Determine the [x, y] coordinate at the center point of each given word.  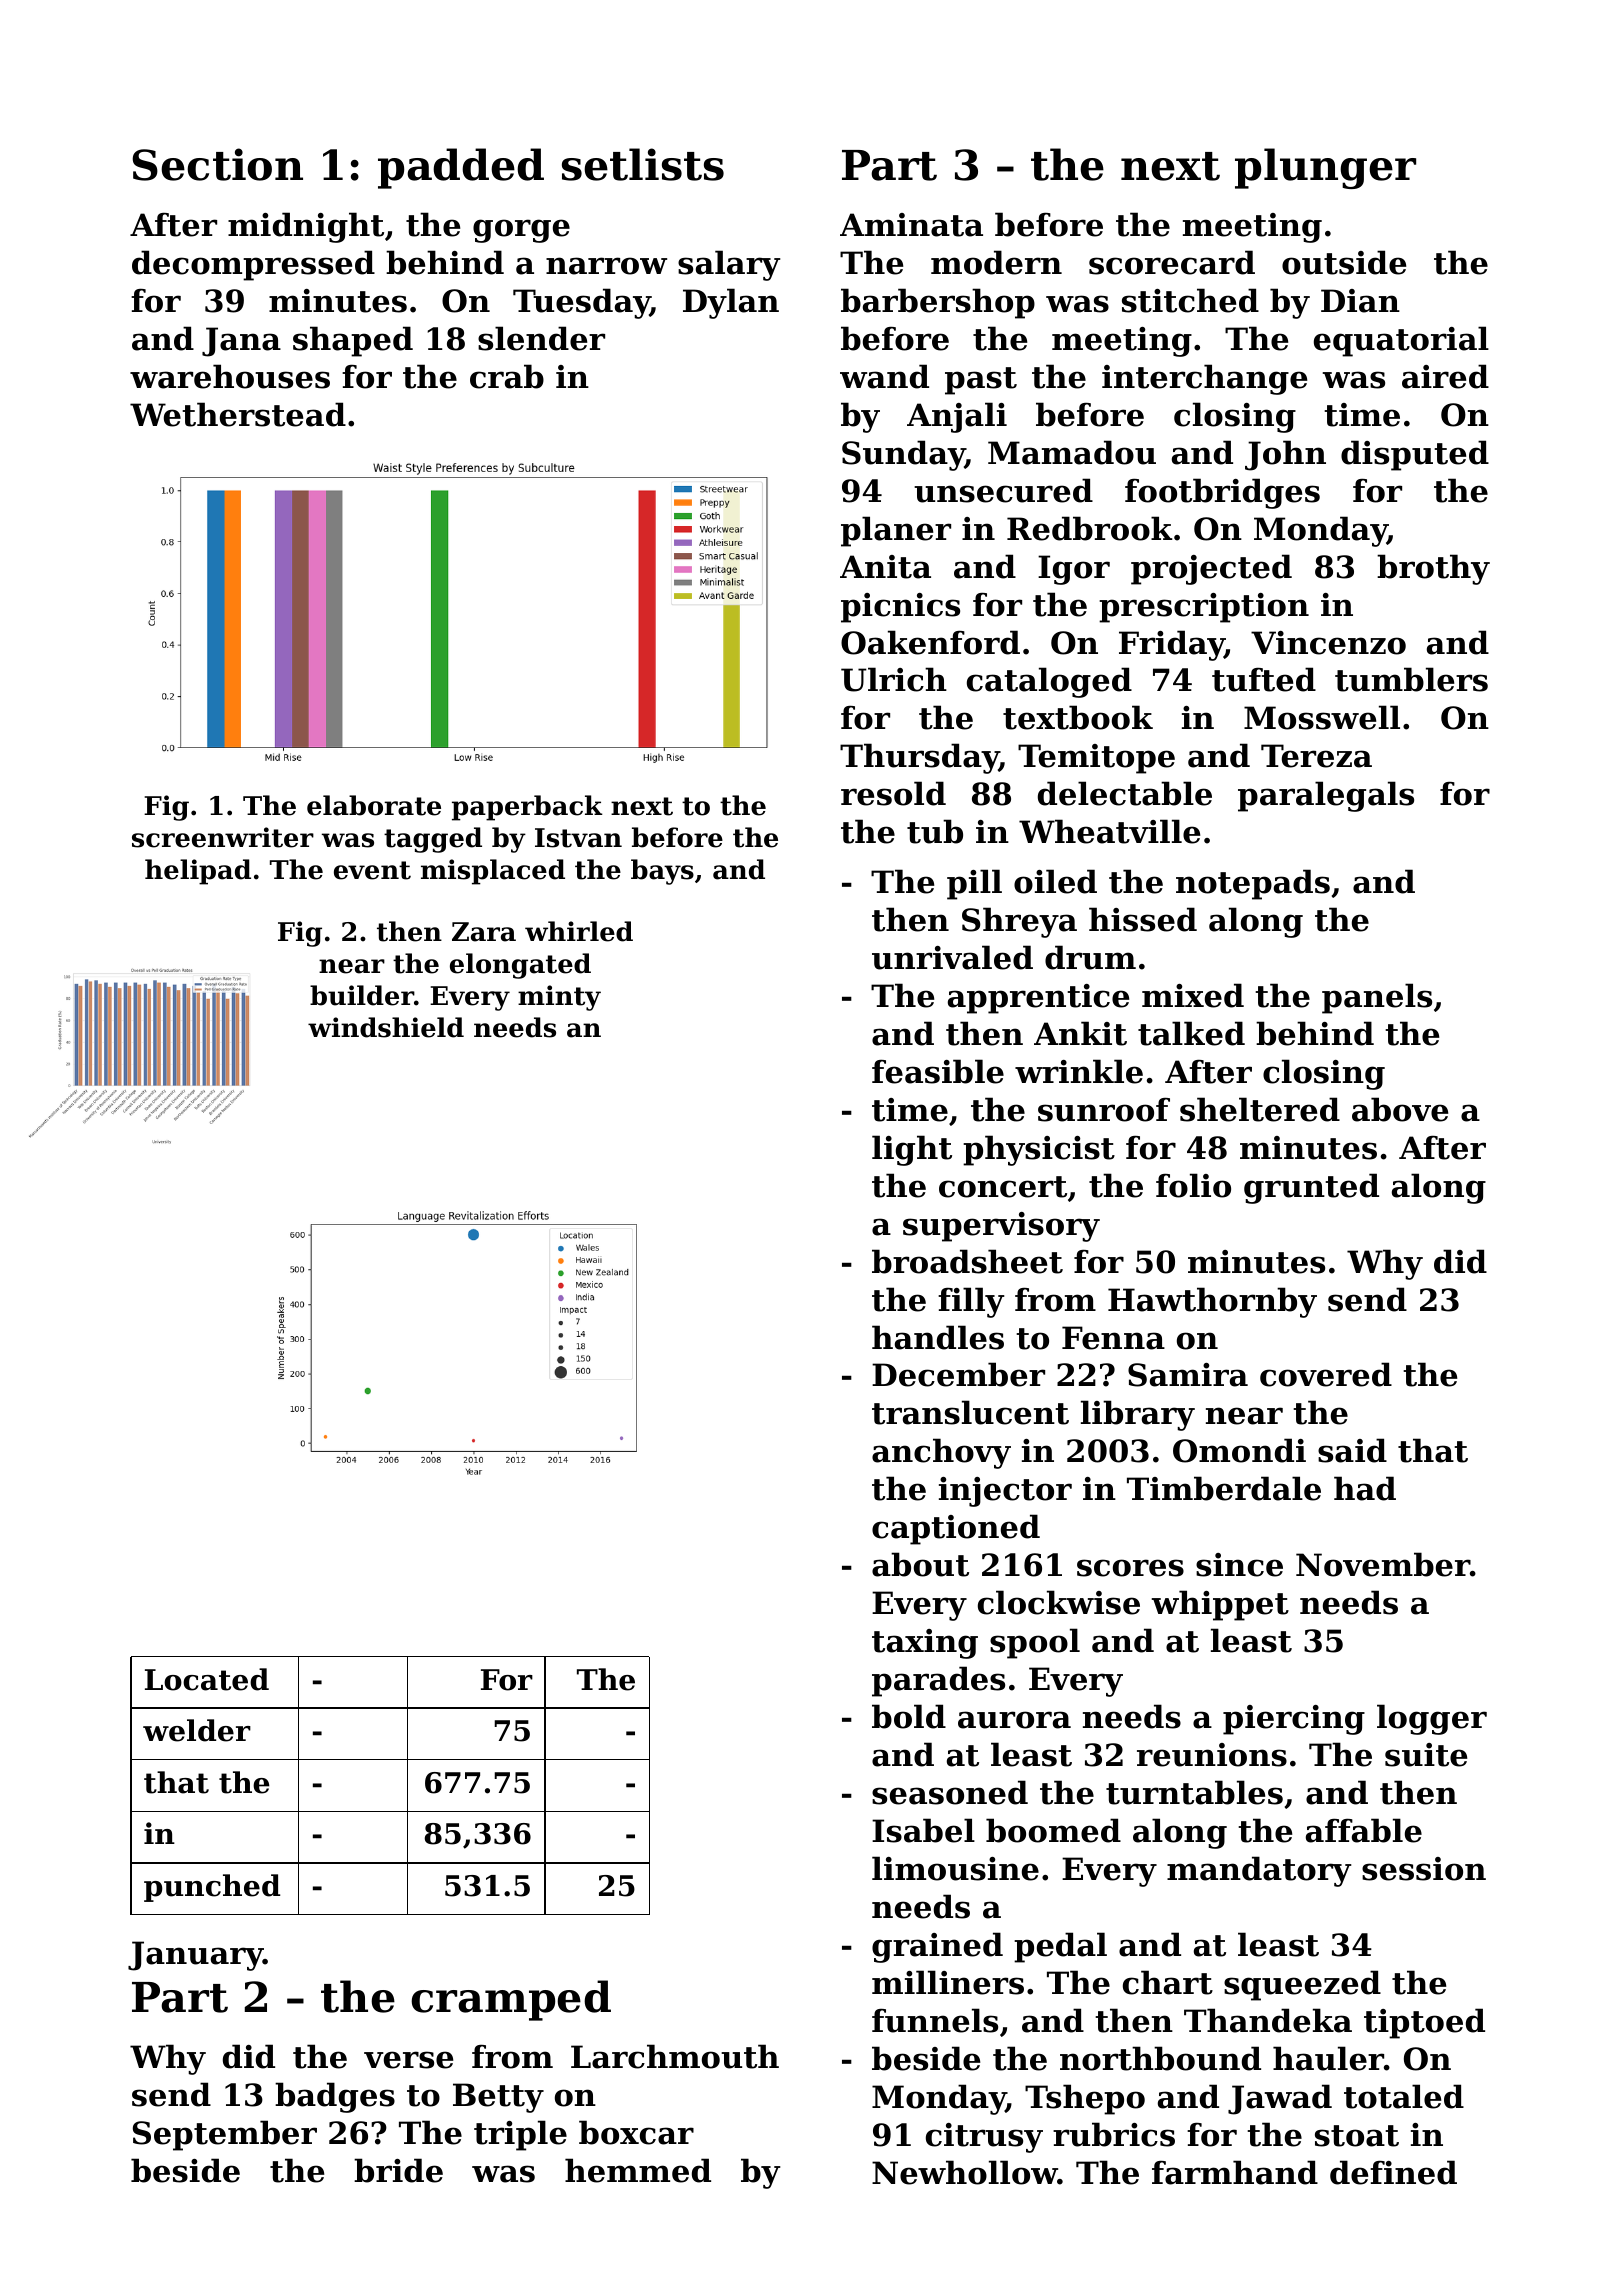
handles [938, 1337]
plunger [1325, 168]
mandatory [1259, 1871]
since [1239, 1565]
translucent [970, 1412]
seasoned [950, 1792]
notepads [1253, 884]
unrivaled [952, 957]
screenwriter [223, 837]
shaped [353, 341]
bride [398, 2170]
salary [729, 265]
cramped [511, 2000]
